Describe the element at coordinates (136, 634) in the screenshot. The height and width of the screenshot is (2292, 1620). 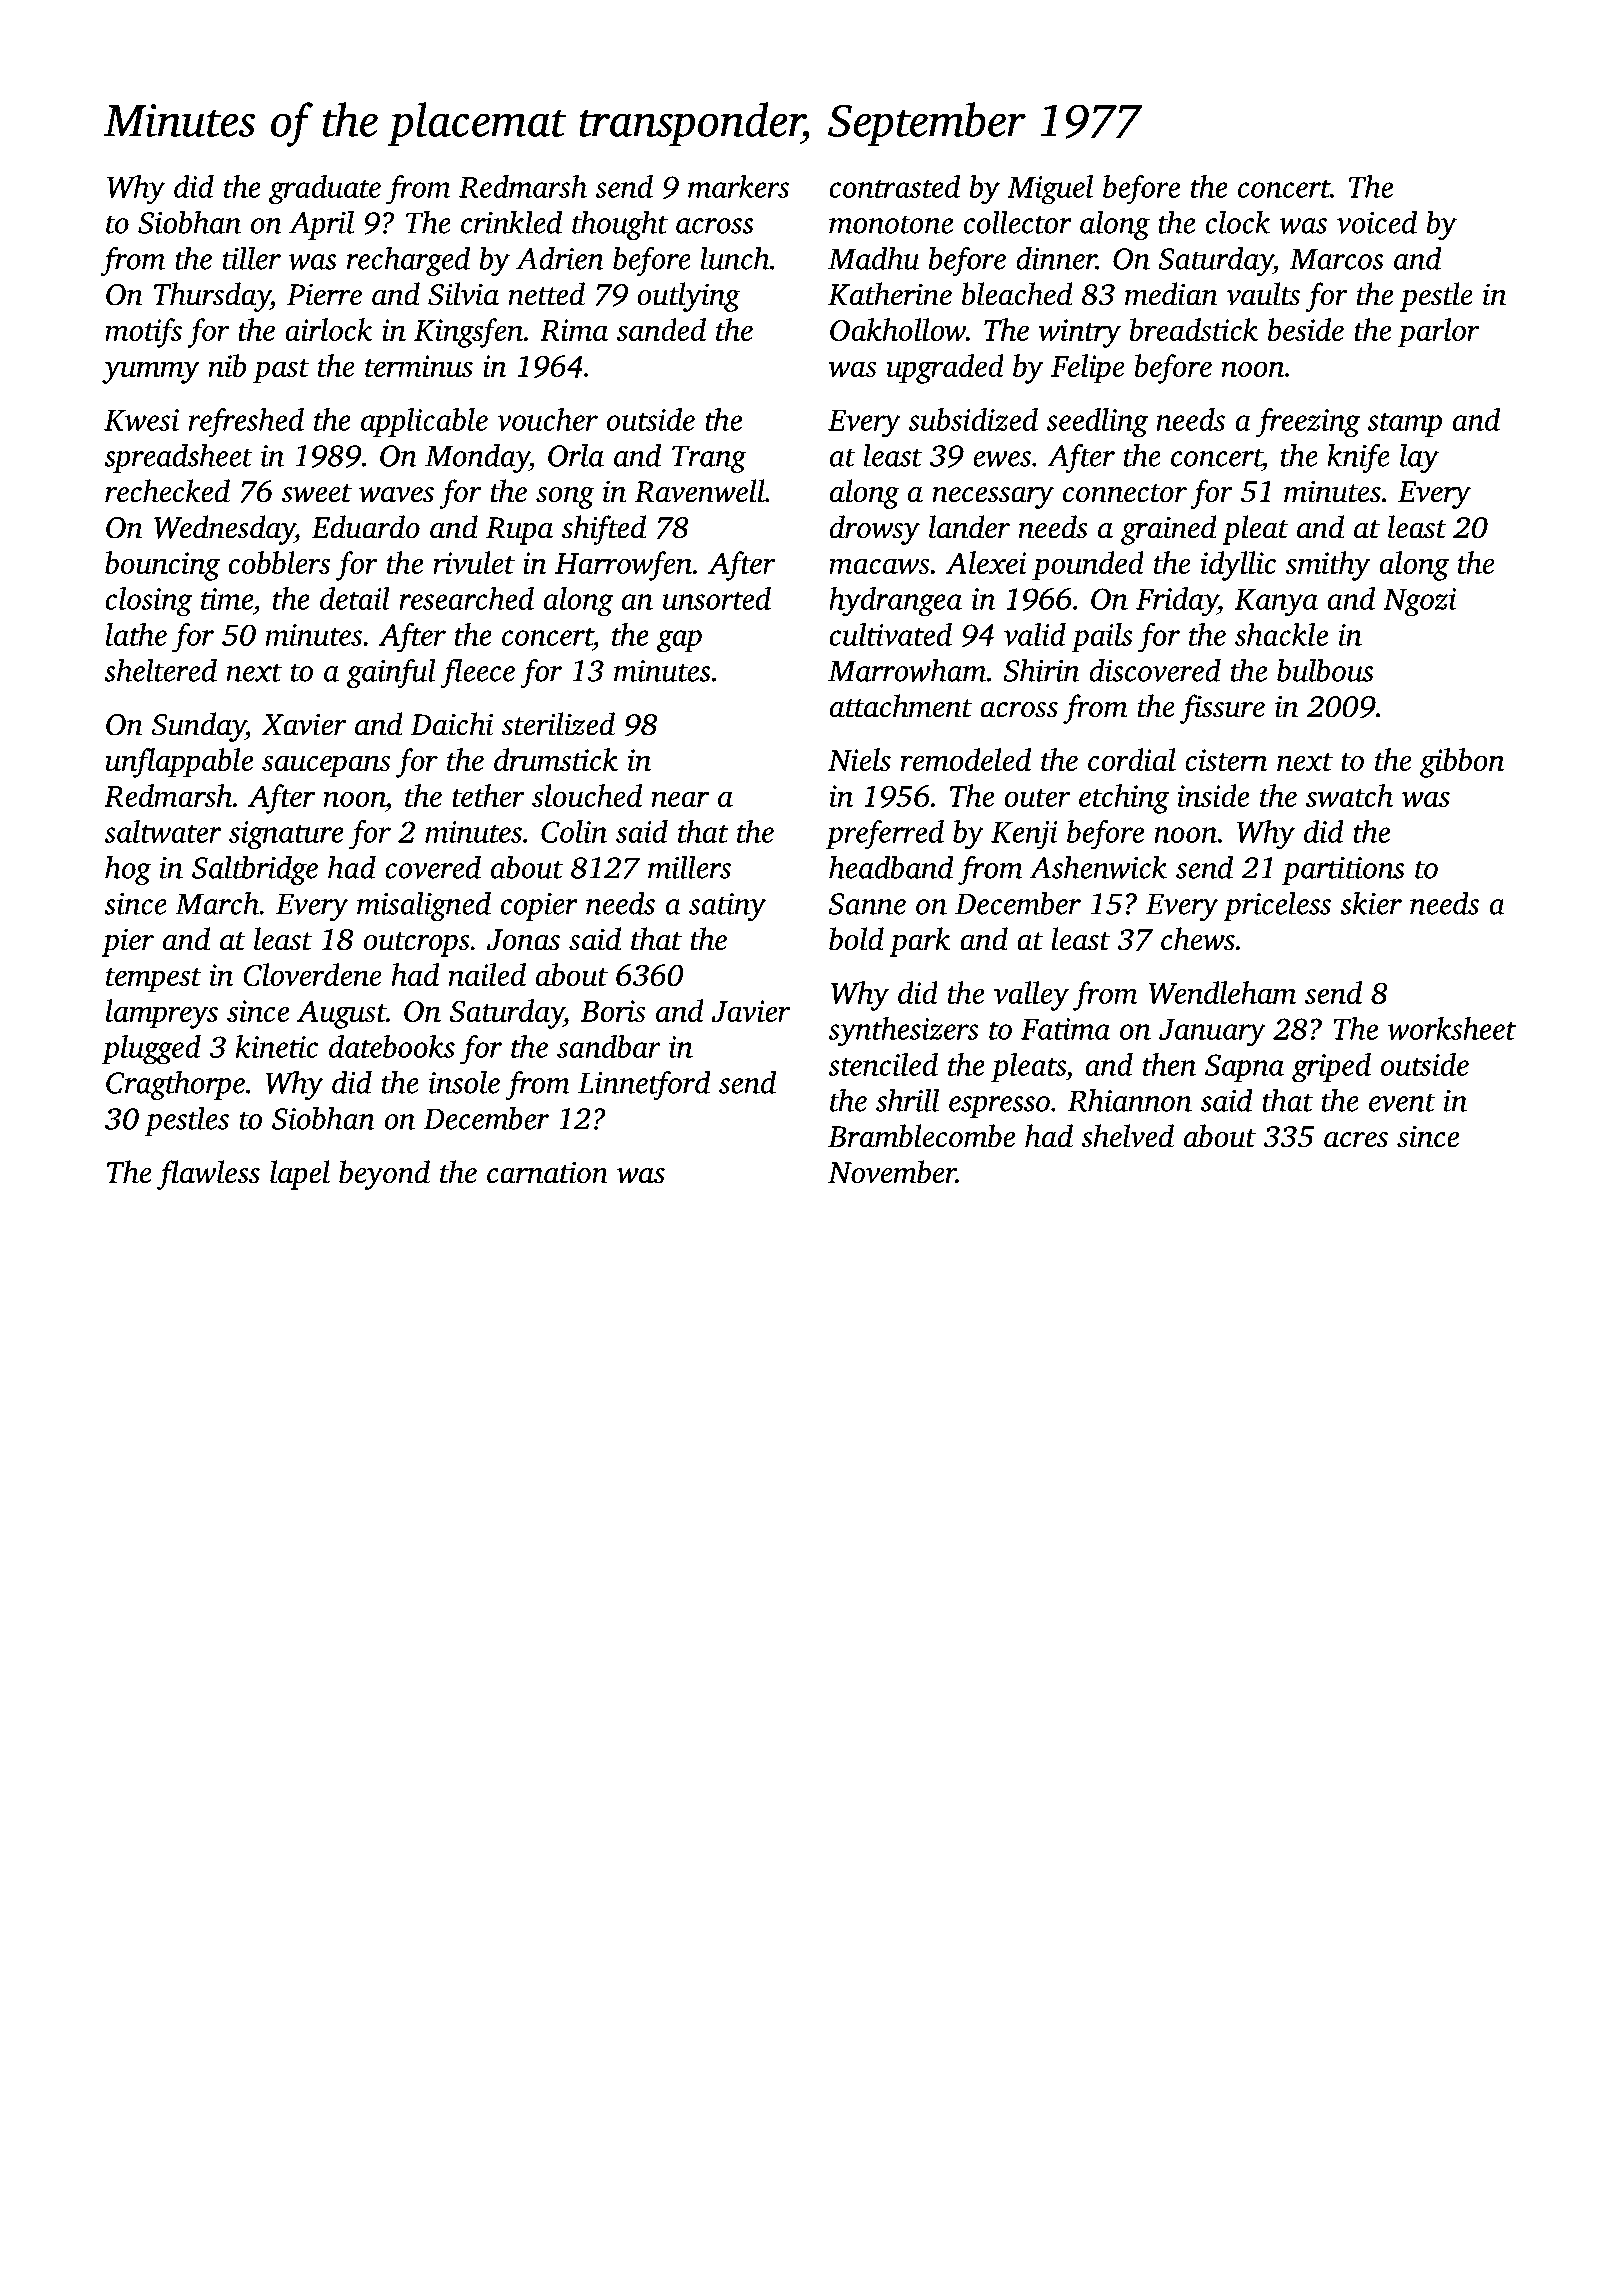
I see `lathe` at that location.
